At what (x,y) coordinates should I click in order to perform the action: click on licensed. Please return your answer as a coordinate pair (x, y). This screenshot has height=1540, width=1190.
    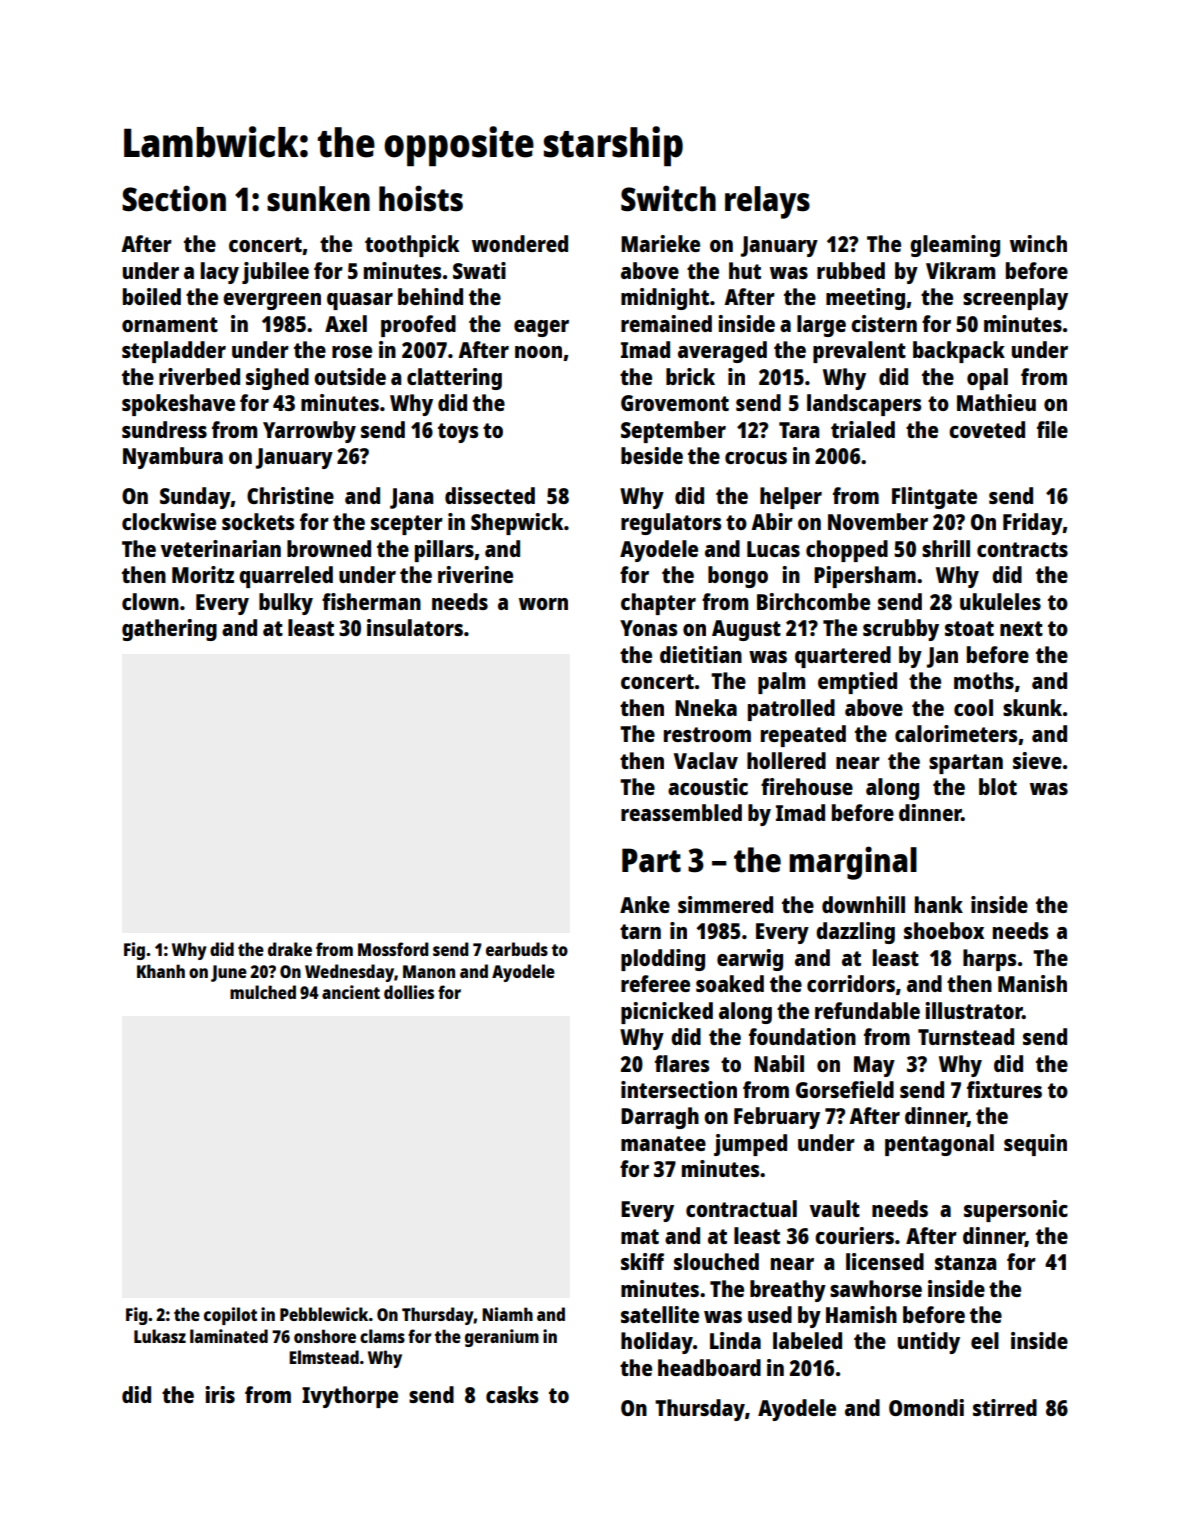
    Looking at the image, I should click on (885, 1261).
